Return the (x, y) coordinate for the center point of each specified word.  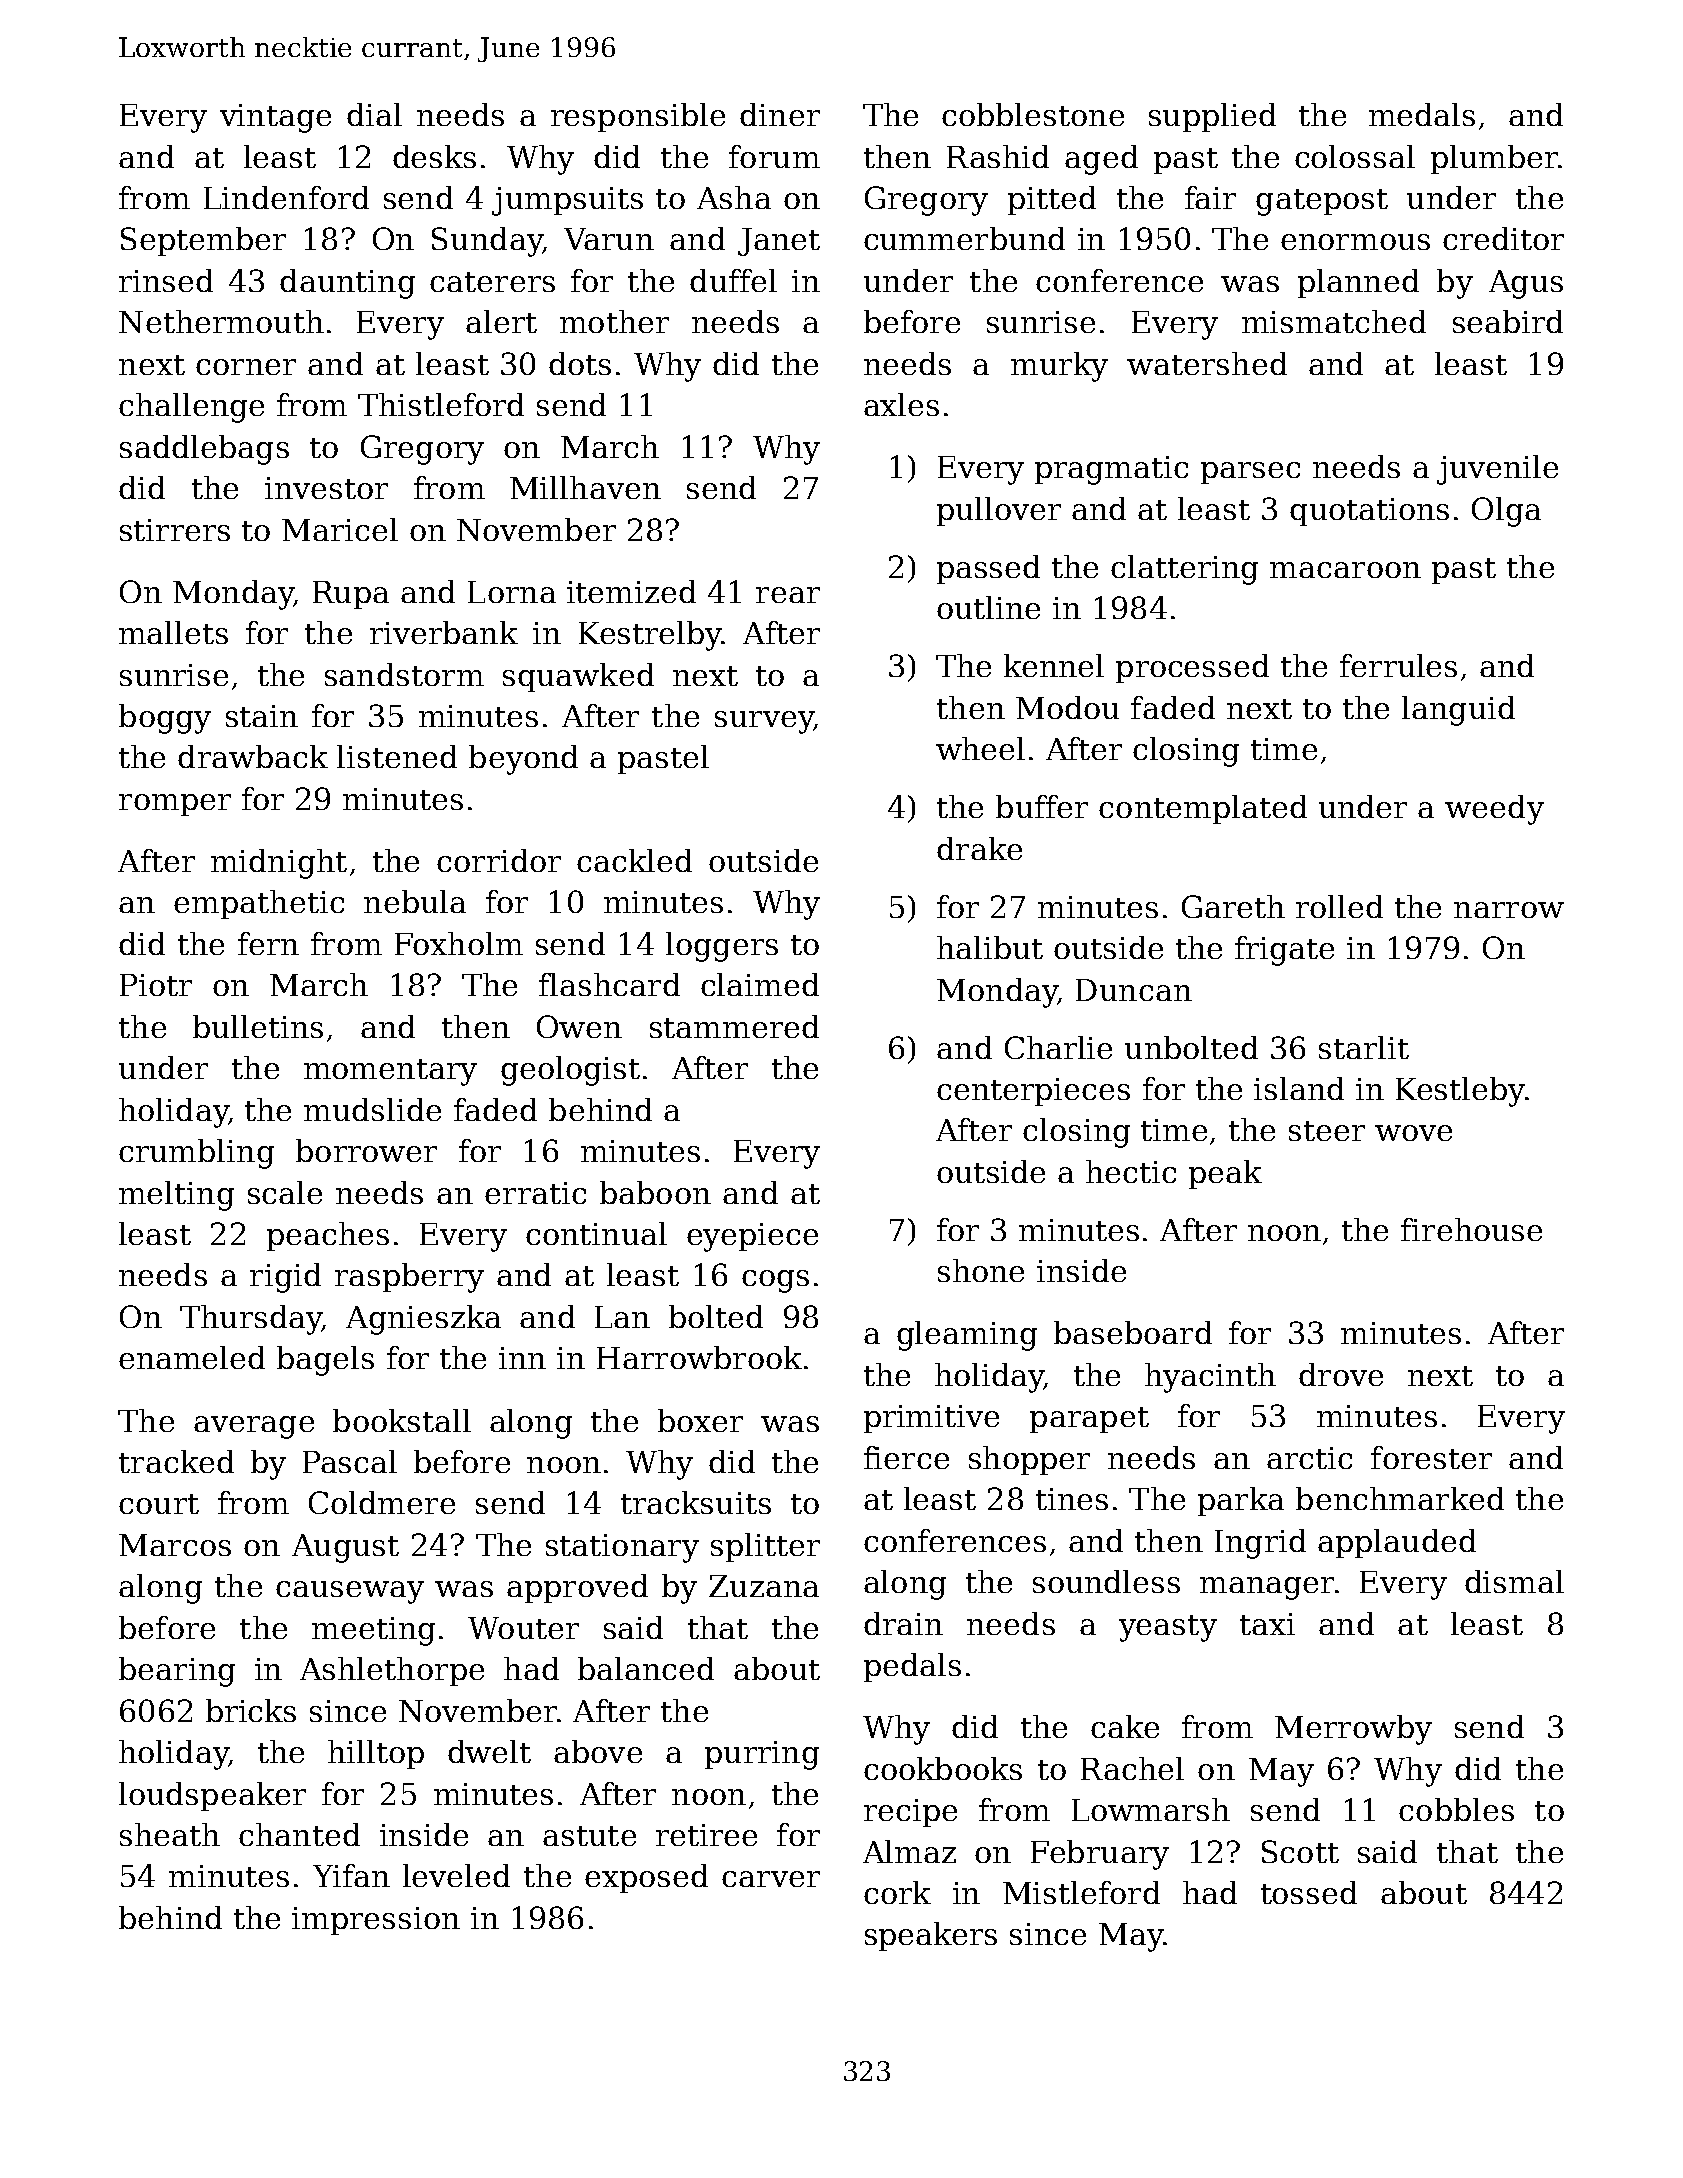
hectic (1131, 1171)
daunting (347, 284)
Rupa (351, 595)
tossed (1309, 1892)
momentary (390, 1072)
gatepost (1322, 202)
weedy (1494, 810)
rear (788, 595)
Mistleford (1081, 1892)
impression (376, 1921)
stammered (734, 1026)
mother (614, 321)
